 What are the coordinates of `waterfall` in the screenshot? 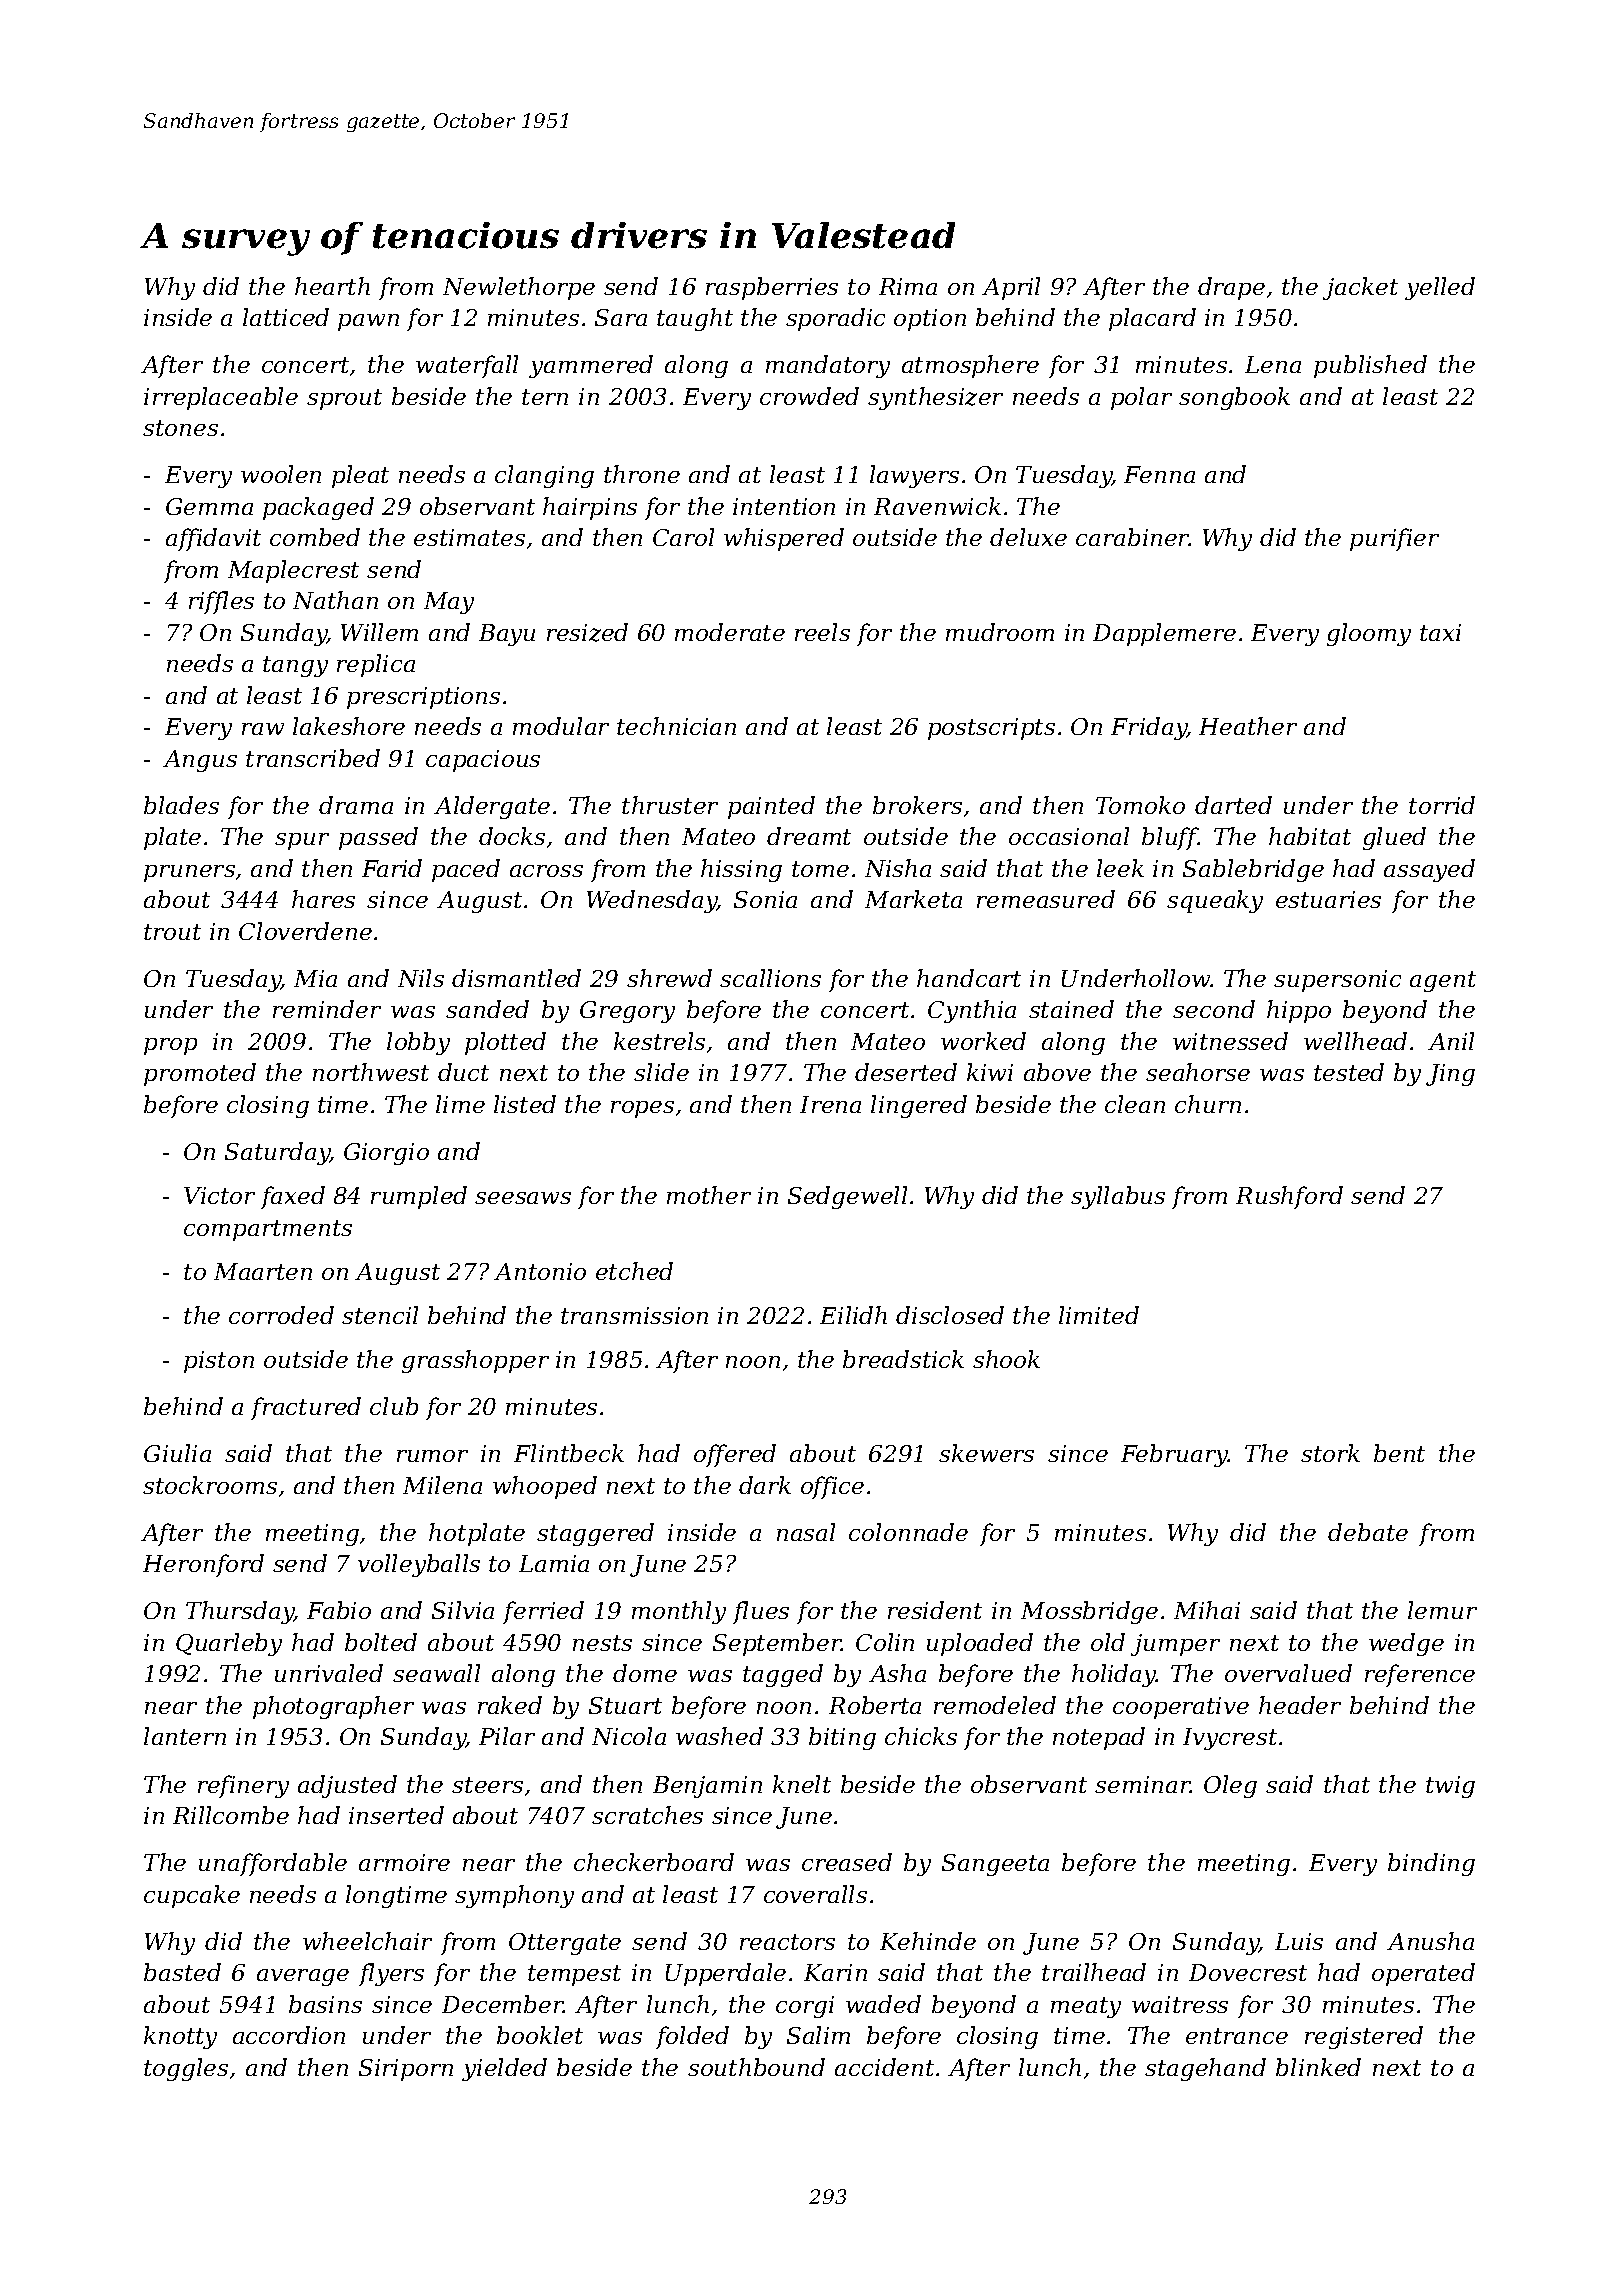 It's located at (467, 366).
